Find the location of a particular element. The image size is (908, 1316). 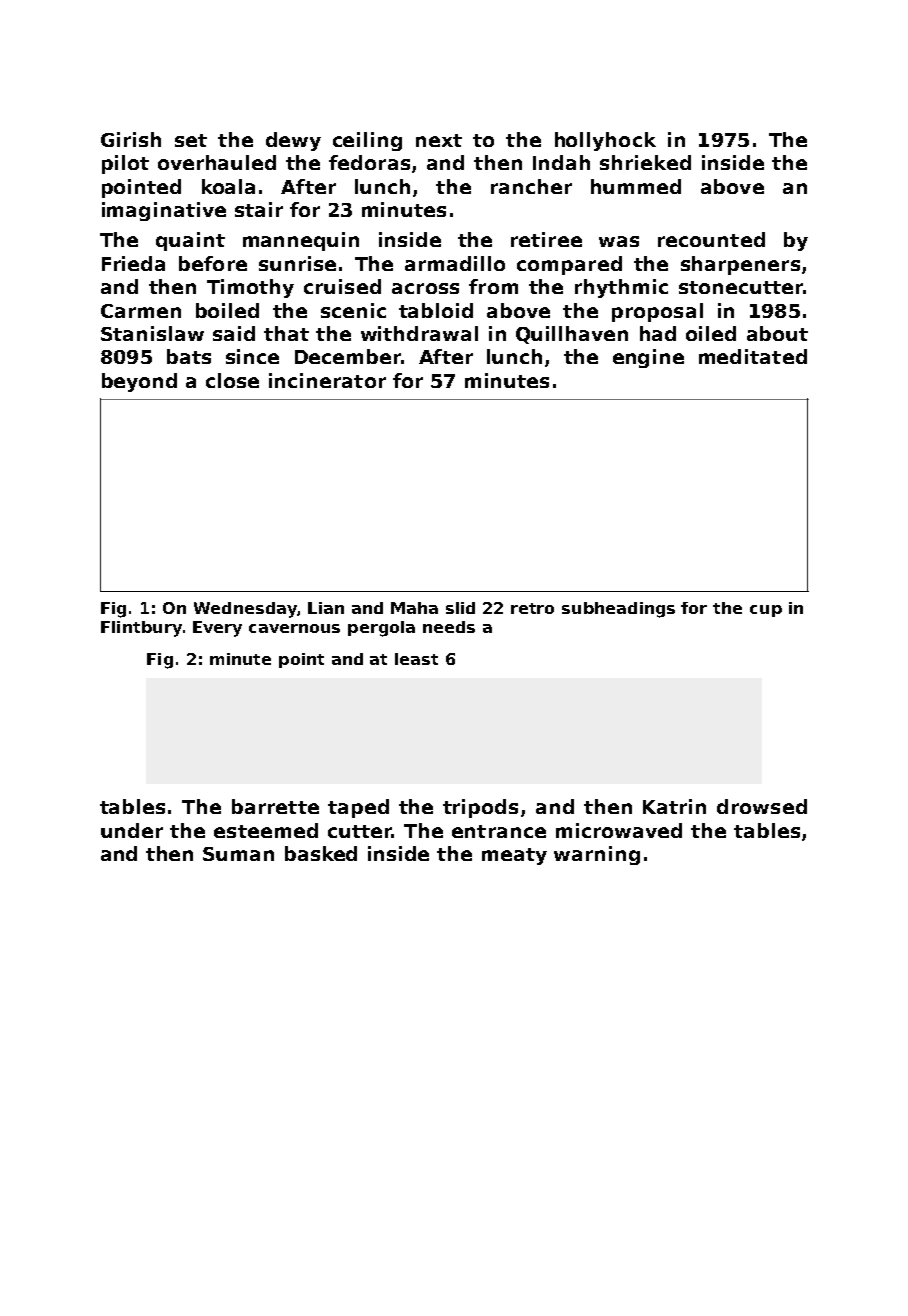

Flintbury is located at coordinates (141, 629).
